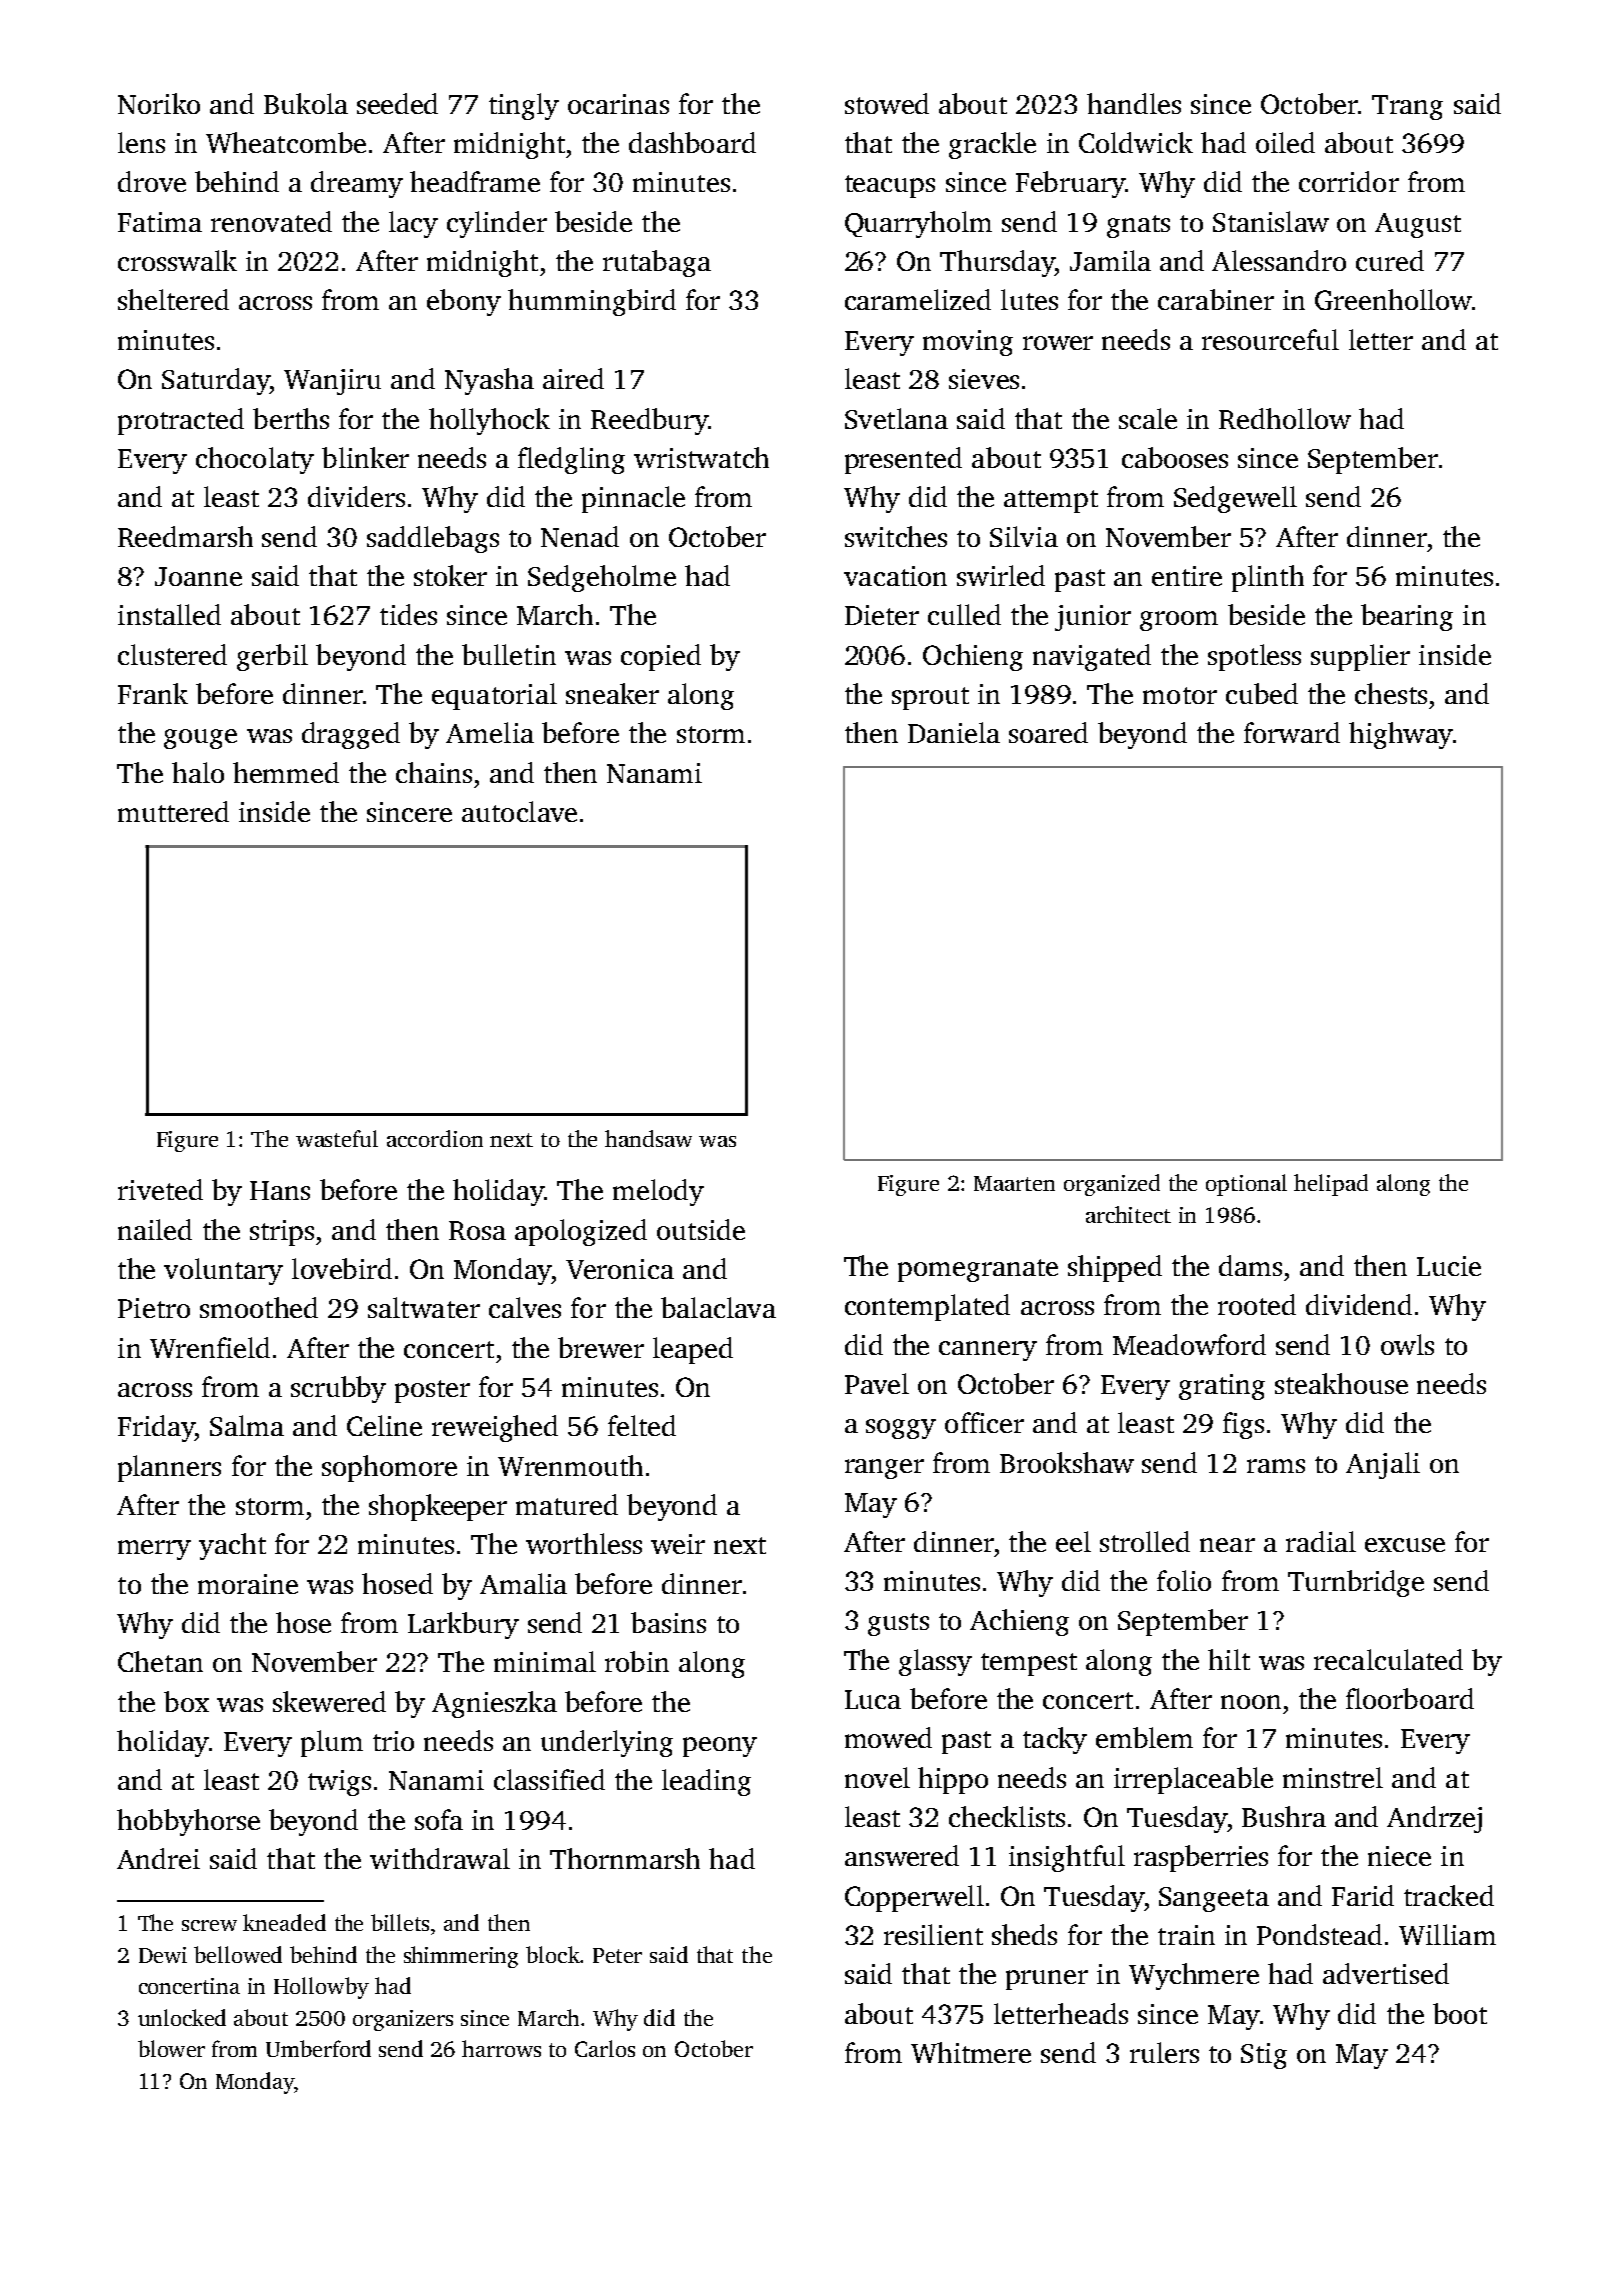 Image resolution: width=1620 pixels, height=2292 pixels. What do you see at coordinates (1388, 1659) in the screenshot?
I see `recalculated` at bounding box center [1388, 1659].
